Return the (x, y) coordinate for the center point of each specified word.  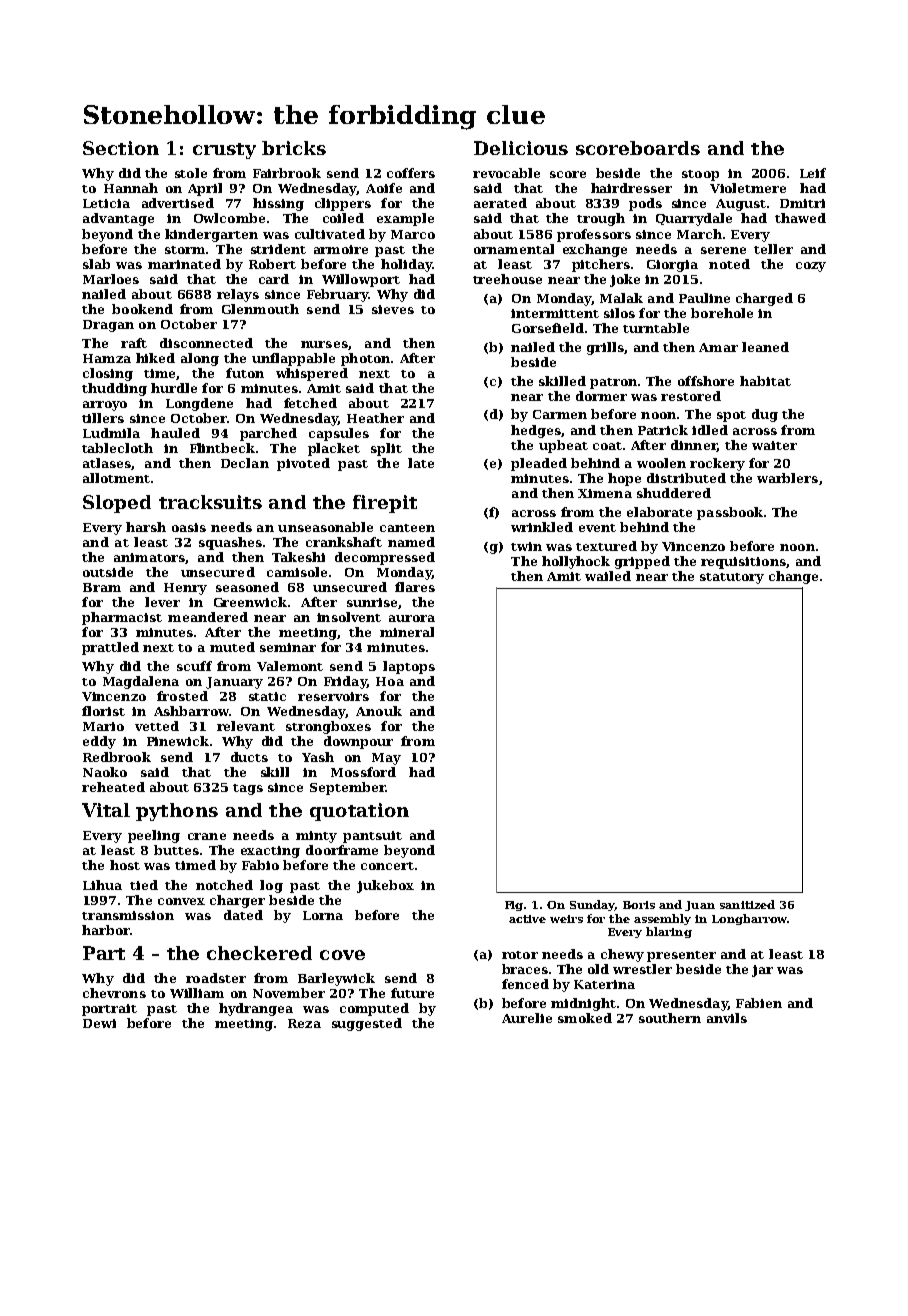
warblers (787, 478)
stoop (700, 175)
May (386, 759)
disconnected (206, 343)
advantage (118, 219)
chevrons (114, 993)
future (412, 993)
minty (316, 837)
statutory (732, 578)
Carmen (560, 414)
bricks (294, 148)
